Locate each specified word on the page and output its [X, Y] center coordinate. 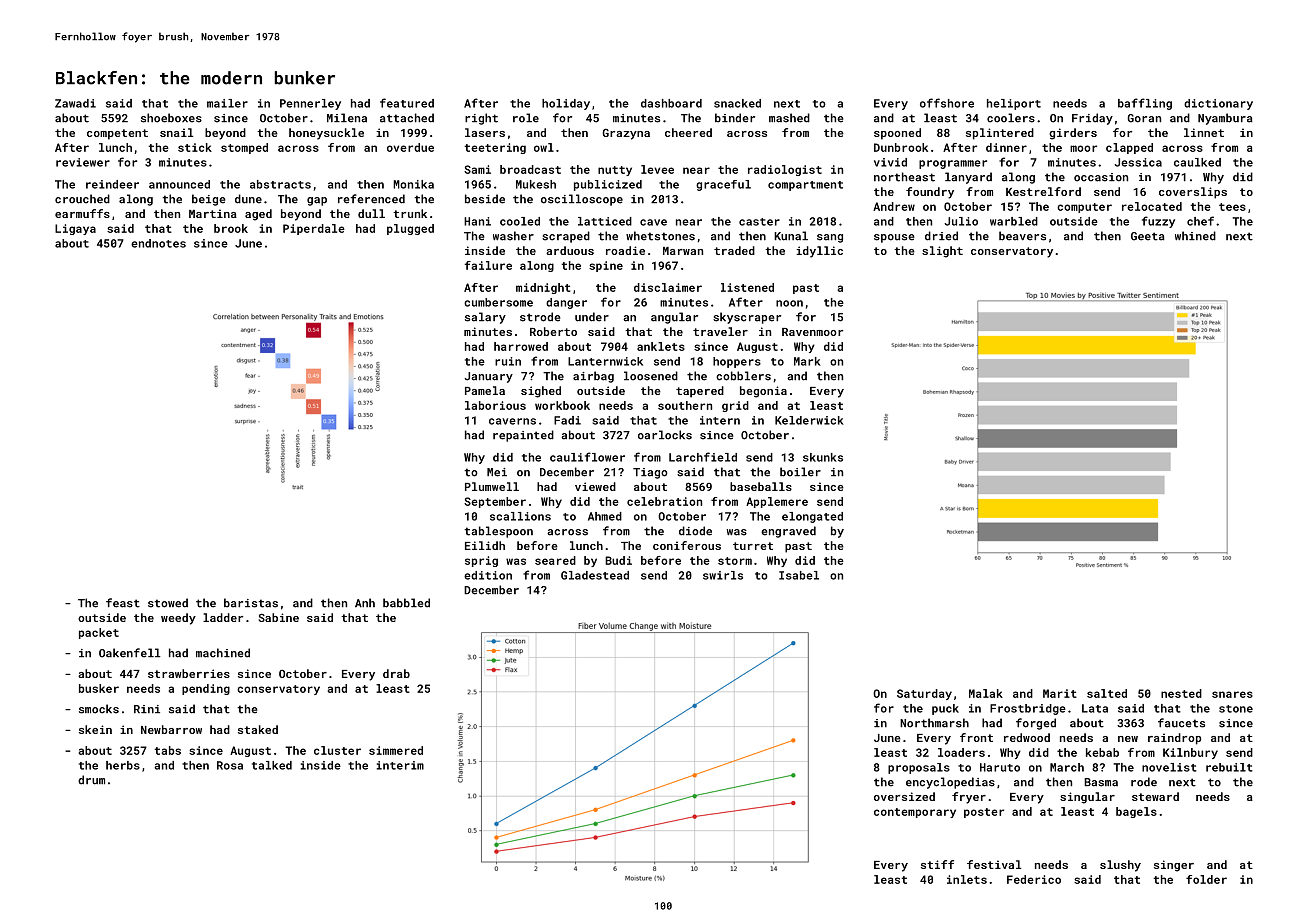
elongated [812, 517]
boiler [800, 472]
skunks [823, 457]
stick [195, 147]
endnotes [158, 243]
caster [759, 222]
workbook [562, 405]
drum [91, 780]
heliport [1014, 104]
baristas [251, 603]
